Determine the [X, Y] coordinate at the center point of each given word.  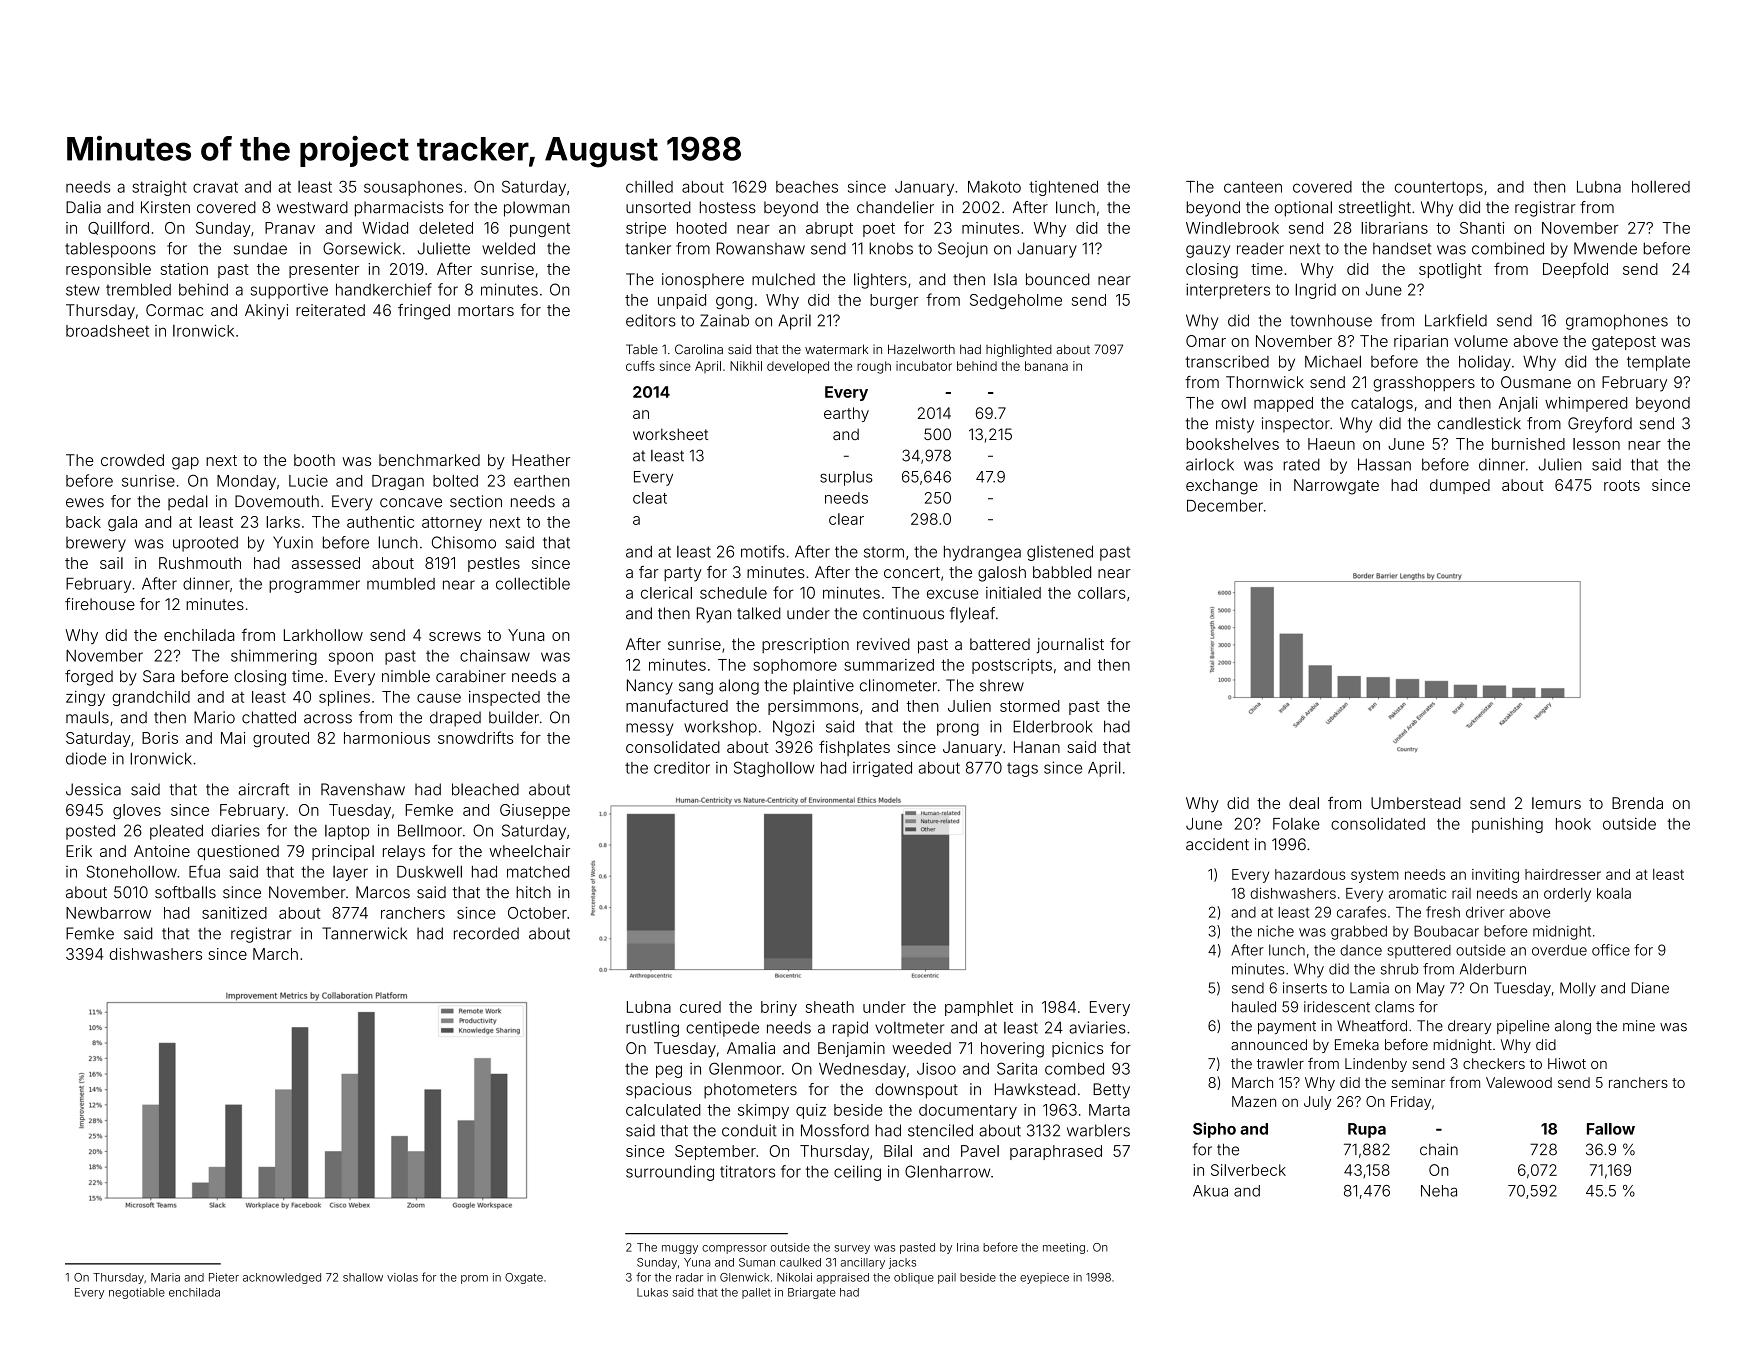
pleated [176, 832]
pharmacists [399, 209]
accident [1217, 844]
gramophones [1617, 322]
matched [538, 872]
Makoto [994, 187]
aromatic [1417, 893]
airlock [1210, 464]
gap [185, 463]
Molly [1578, 989]
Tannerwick [364, 933]
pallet [756, 1293]
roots [1622, 485]
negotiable [137, 1293]
